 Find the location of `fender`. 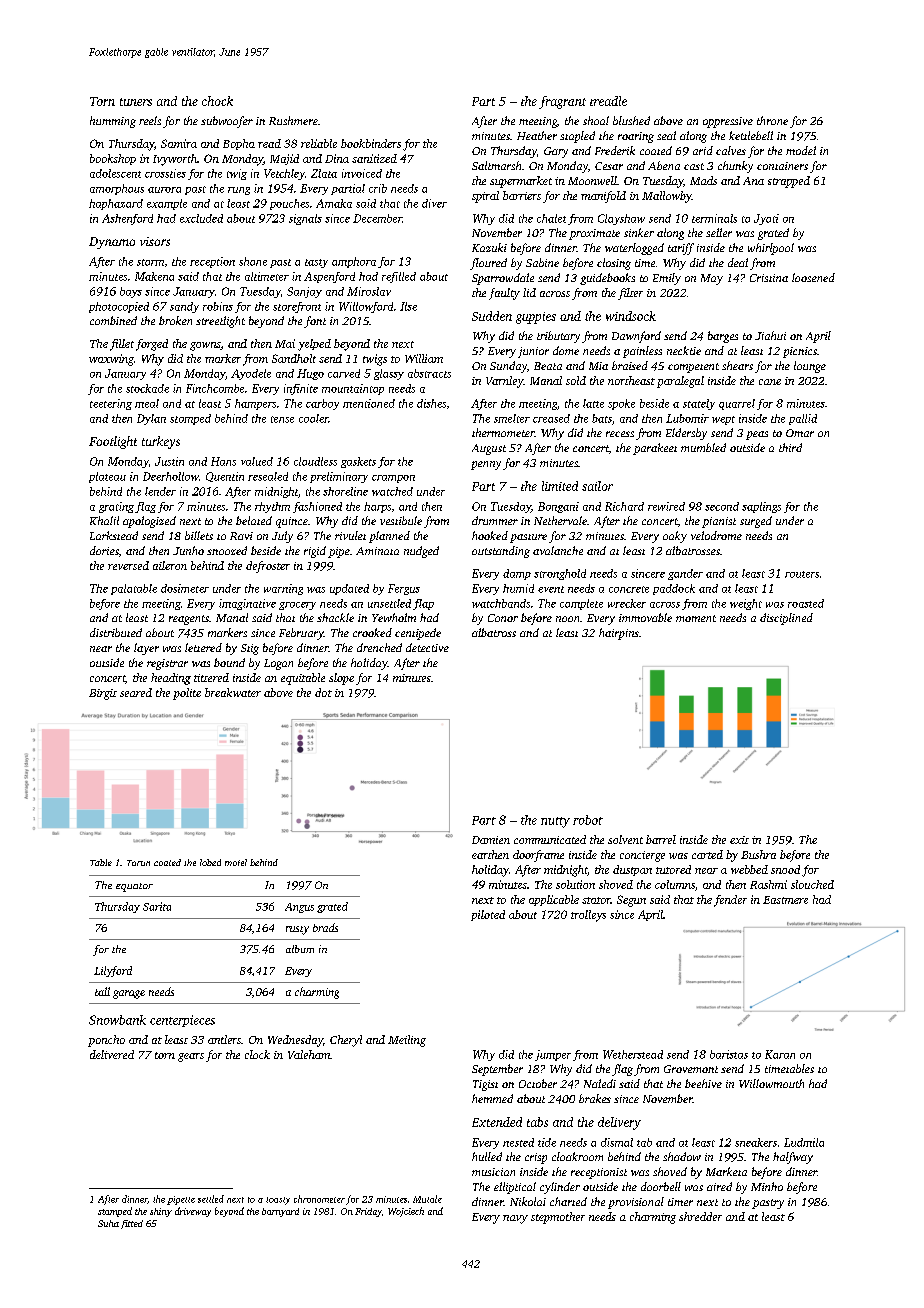

fender is located at coordinates (730, 901).
